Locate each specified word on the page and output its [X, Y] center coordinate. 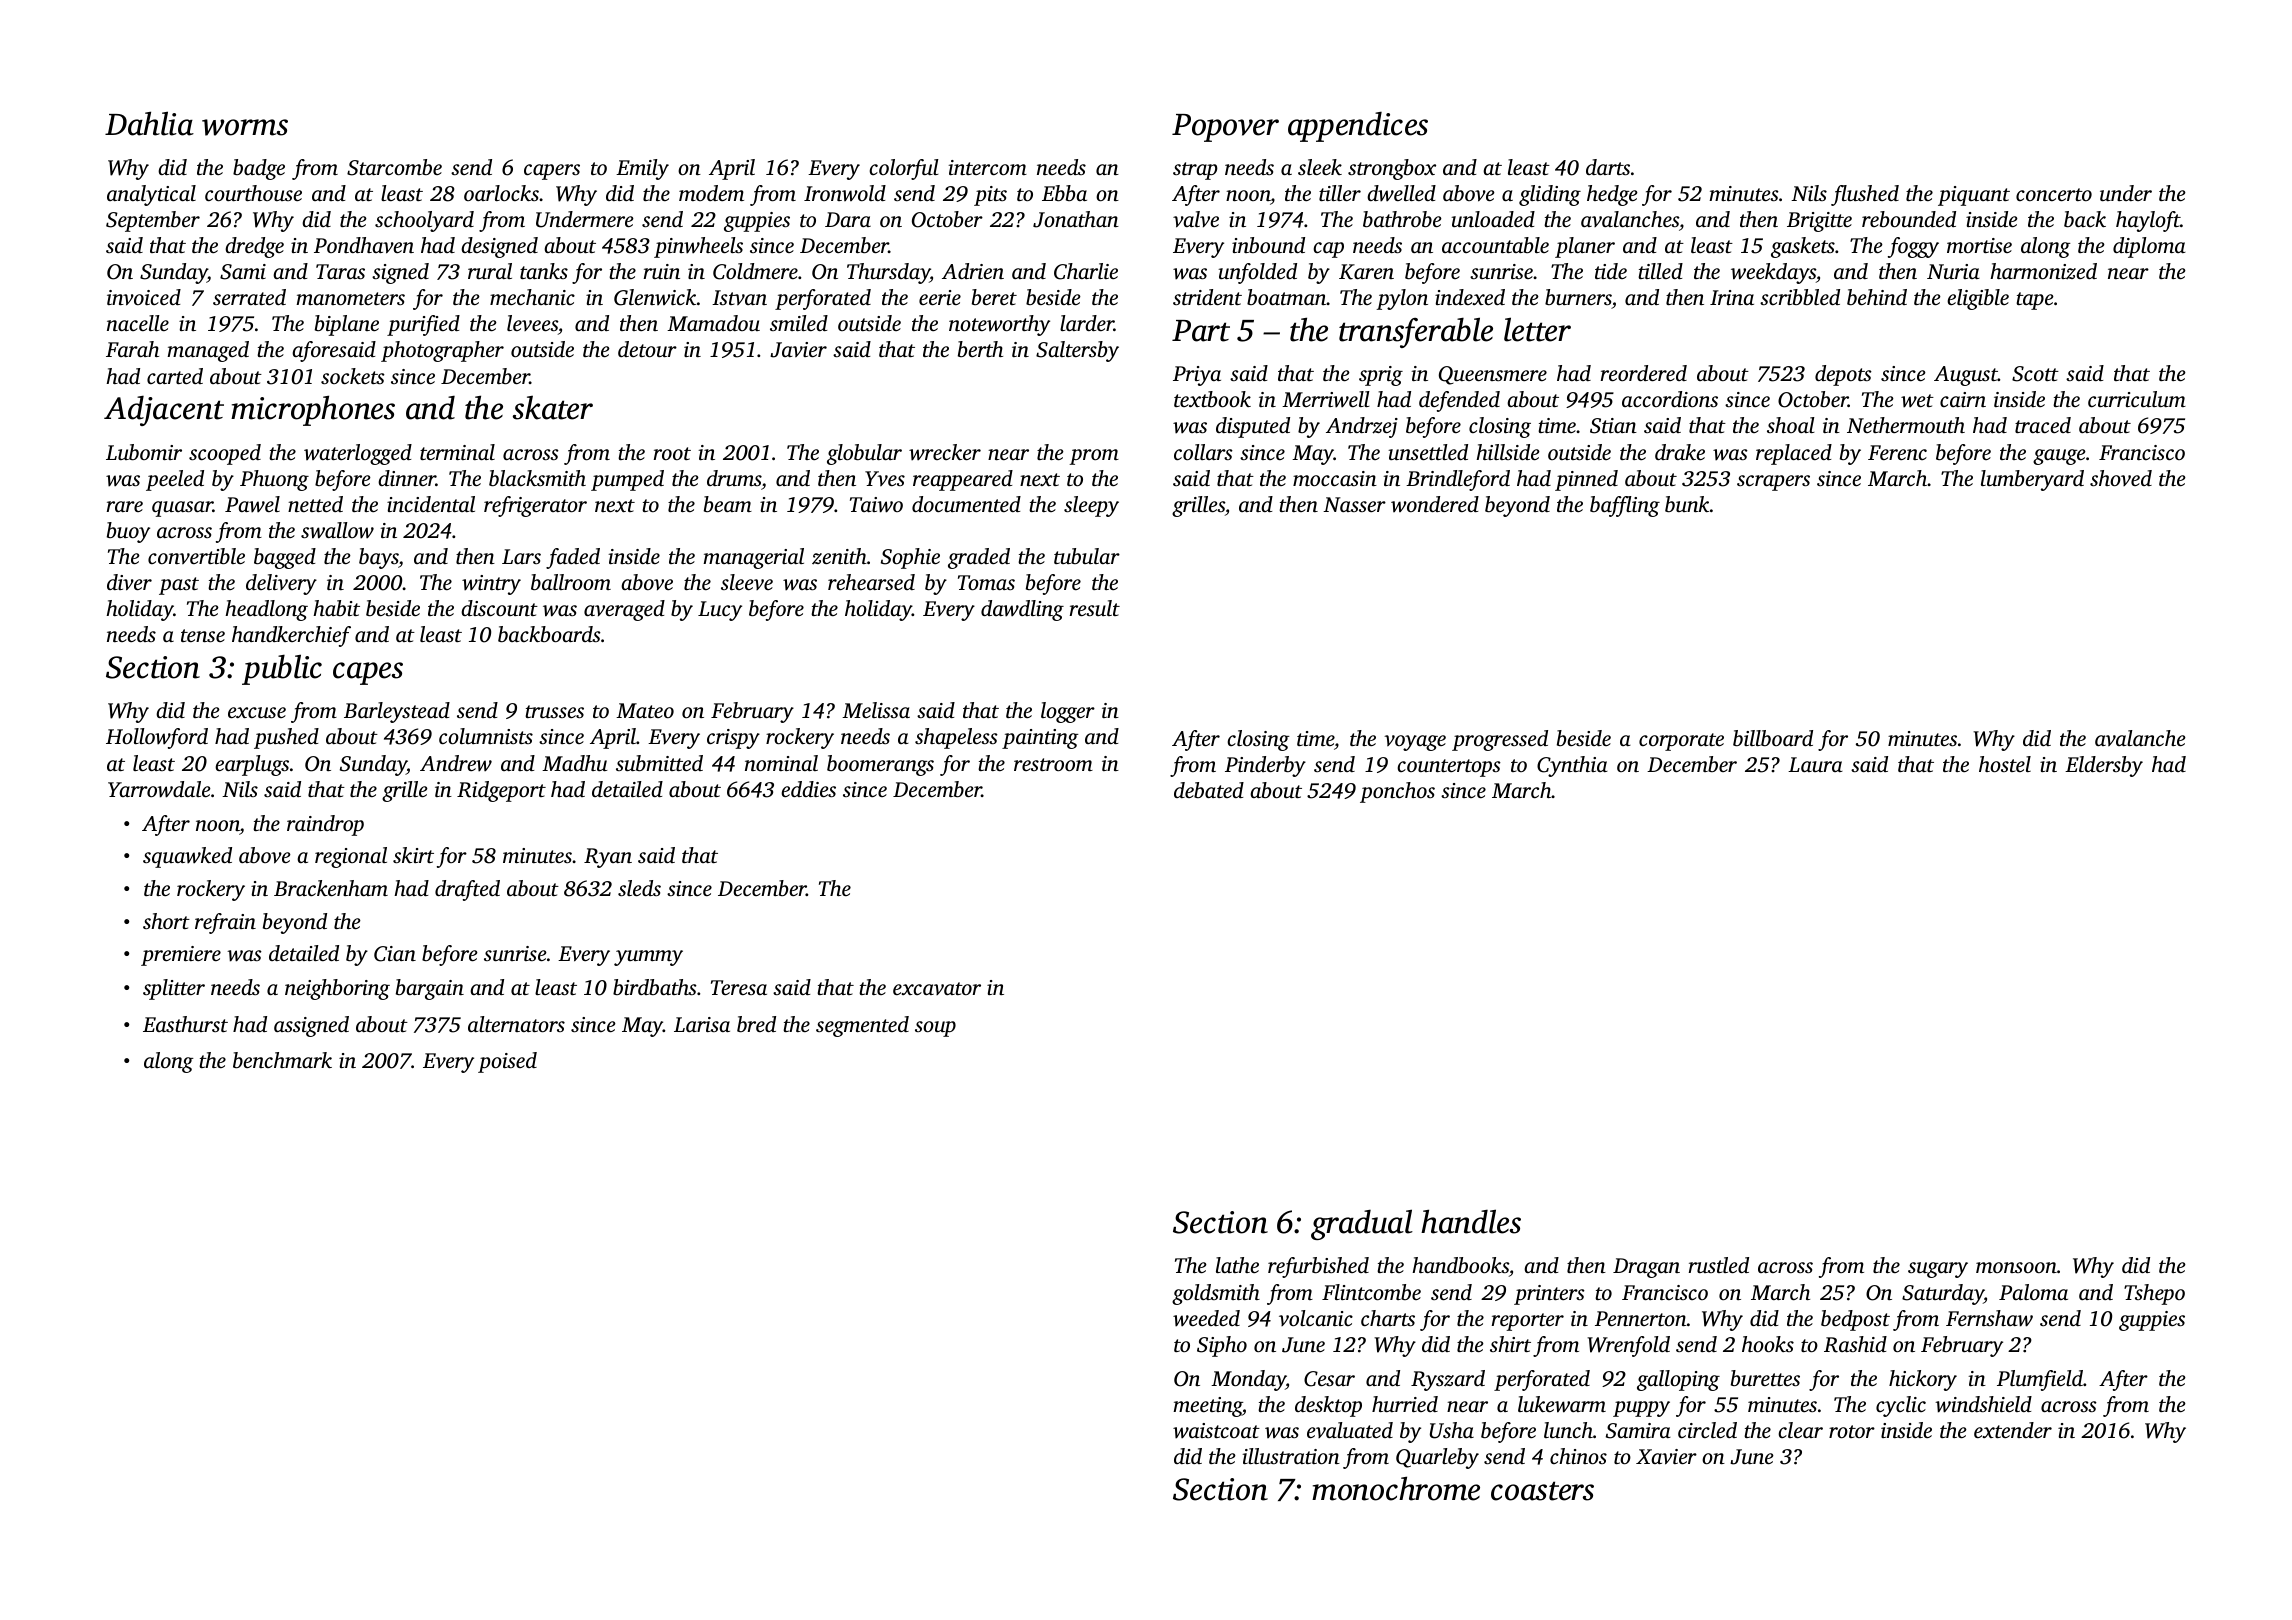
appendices [1358, 127]
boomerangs [880, 765]
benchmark [282, 1060]
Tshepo [2154, 1294]
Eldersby [2104, 766]
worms [245, 127]
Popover [1225, 128]
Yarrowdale [159, 789]
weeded [1206, 1318]
